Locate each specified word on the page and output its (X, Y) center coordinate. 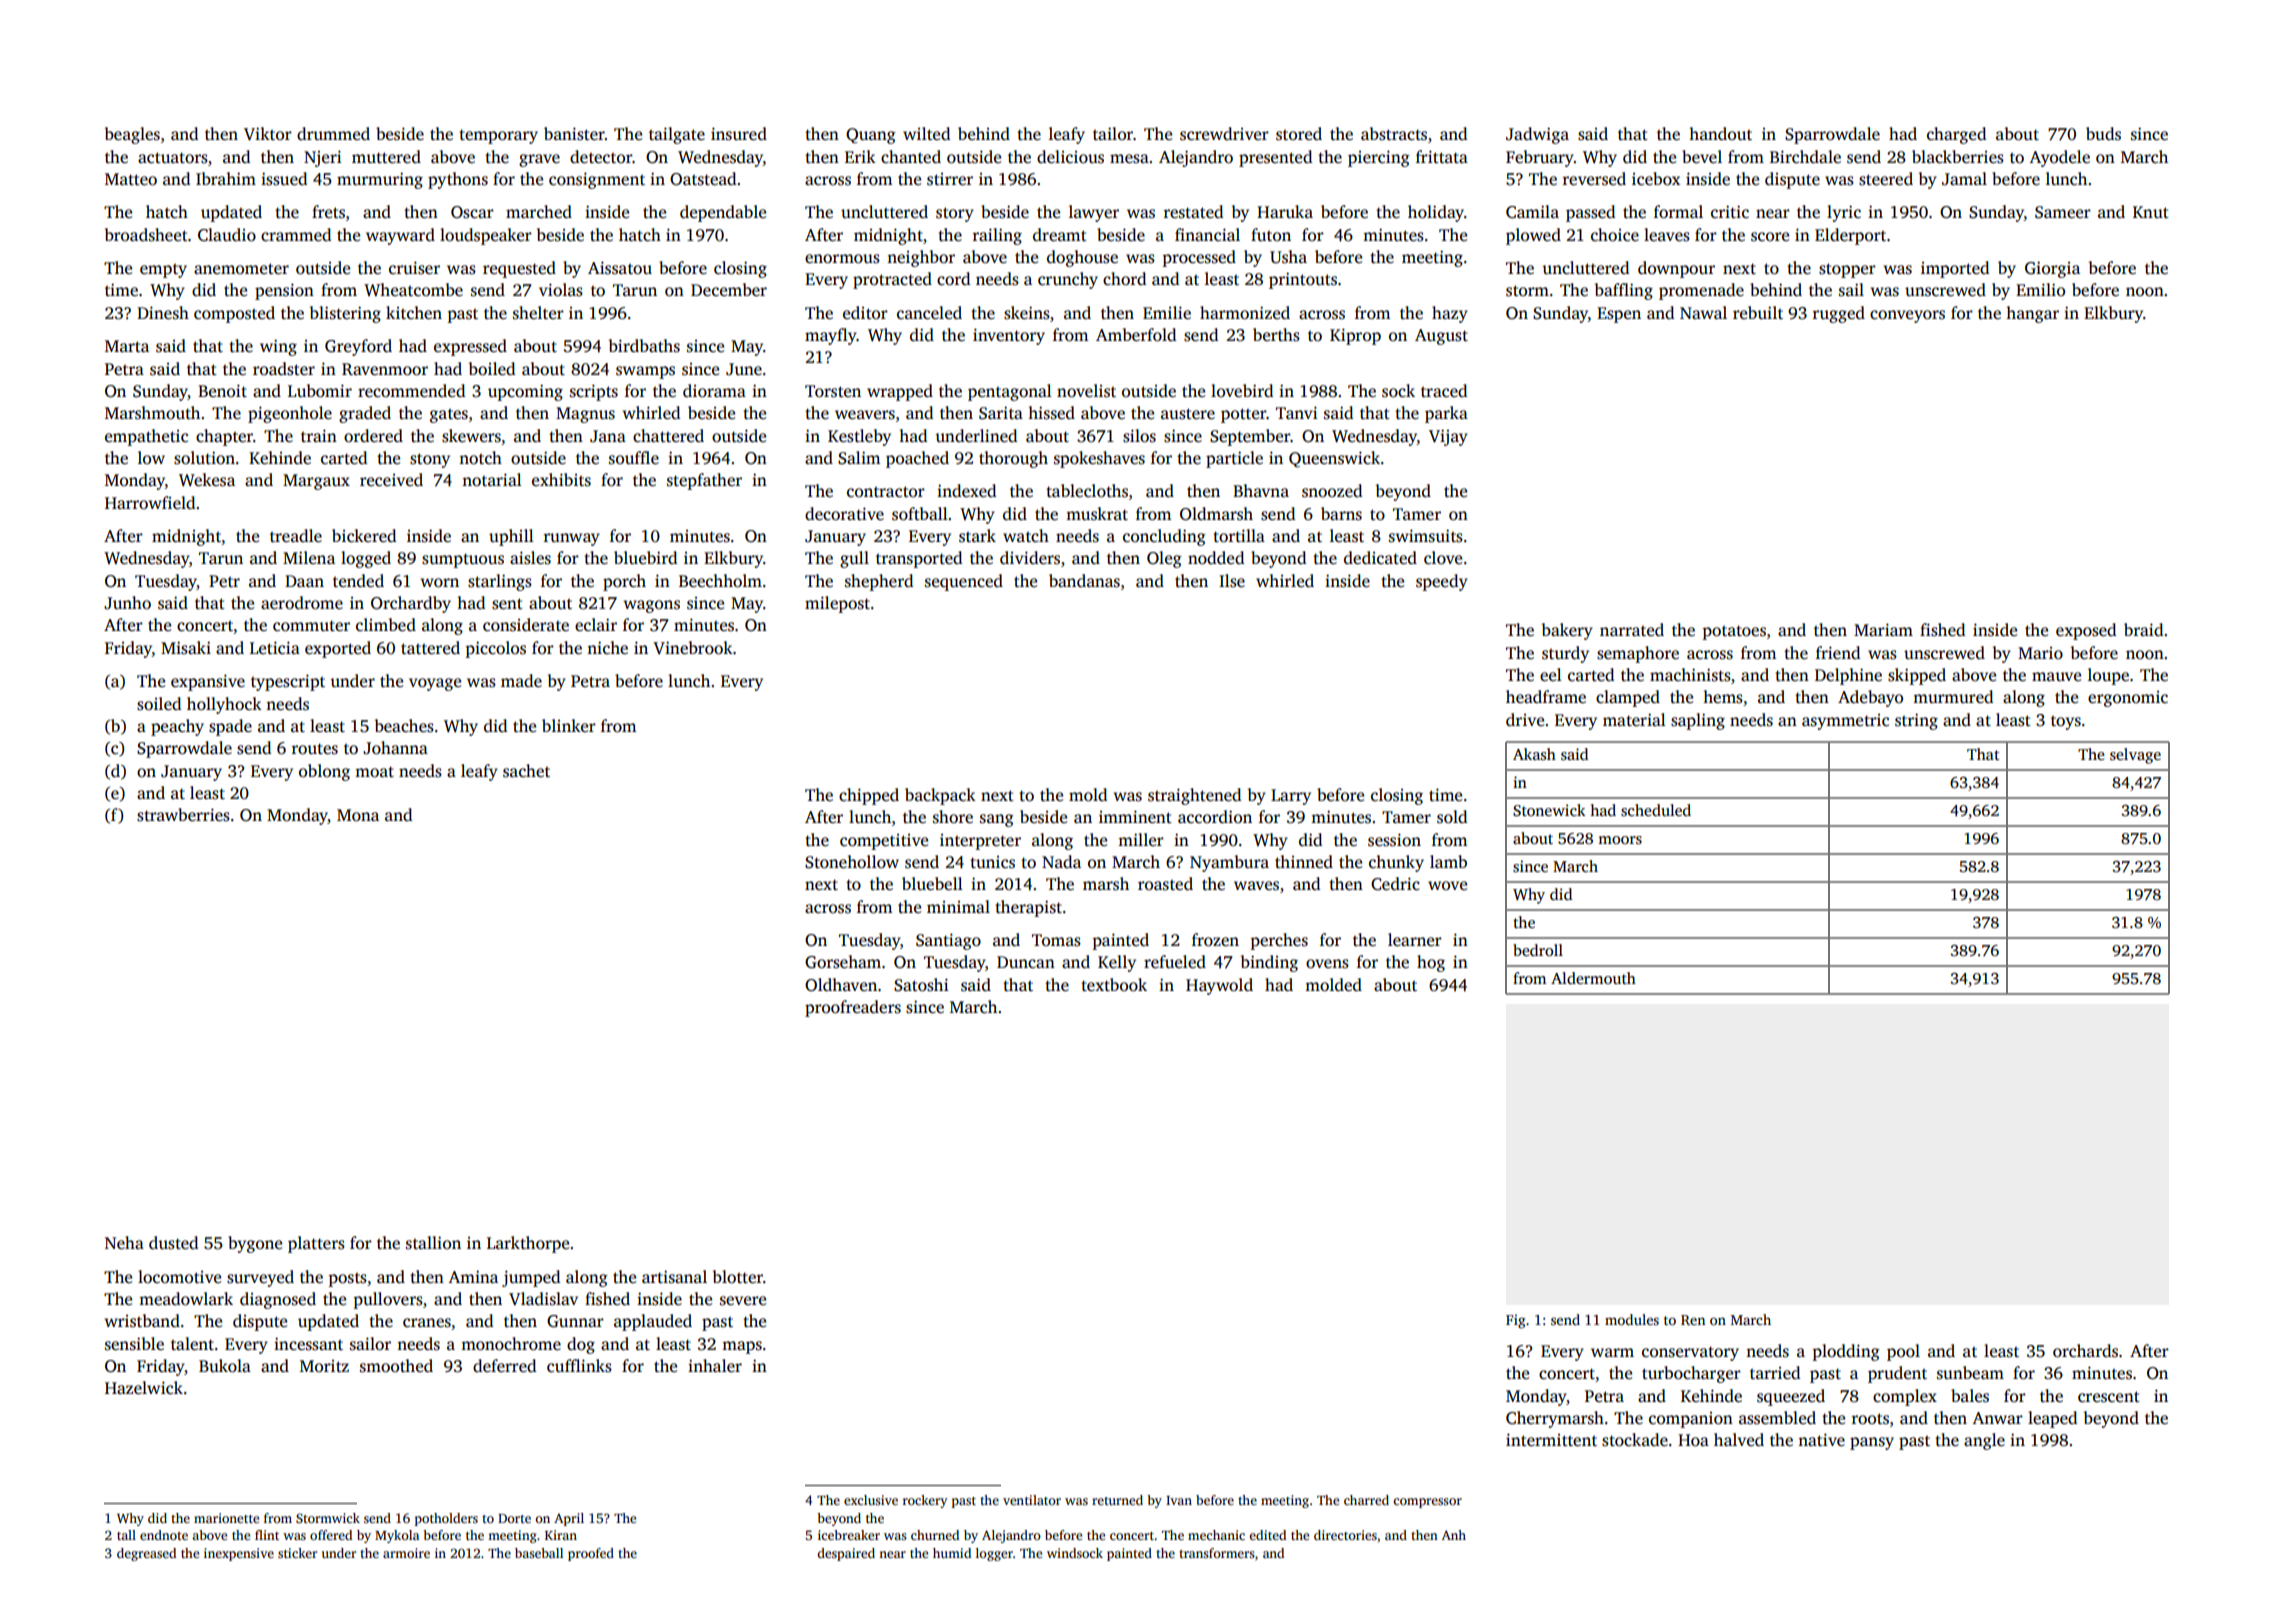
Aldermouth (1593, 978)
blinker (569, 725)
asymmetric (1845, 722)
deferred (504, 1366)
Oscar (472, 212)
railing (997, 236)
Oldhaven (841, 985)
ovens (1327, 964)
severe (743, 1301)
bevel (1702, 157)
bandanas (1084, 581)
